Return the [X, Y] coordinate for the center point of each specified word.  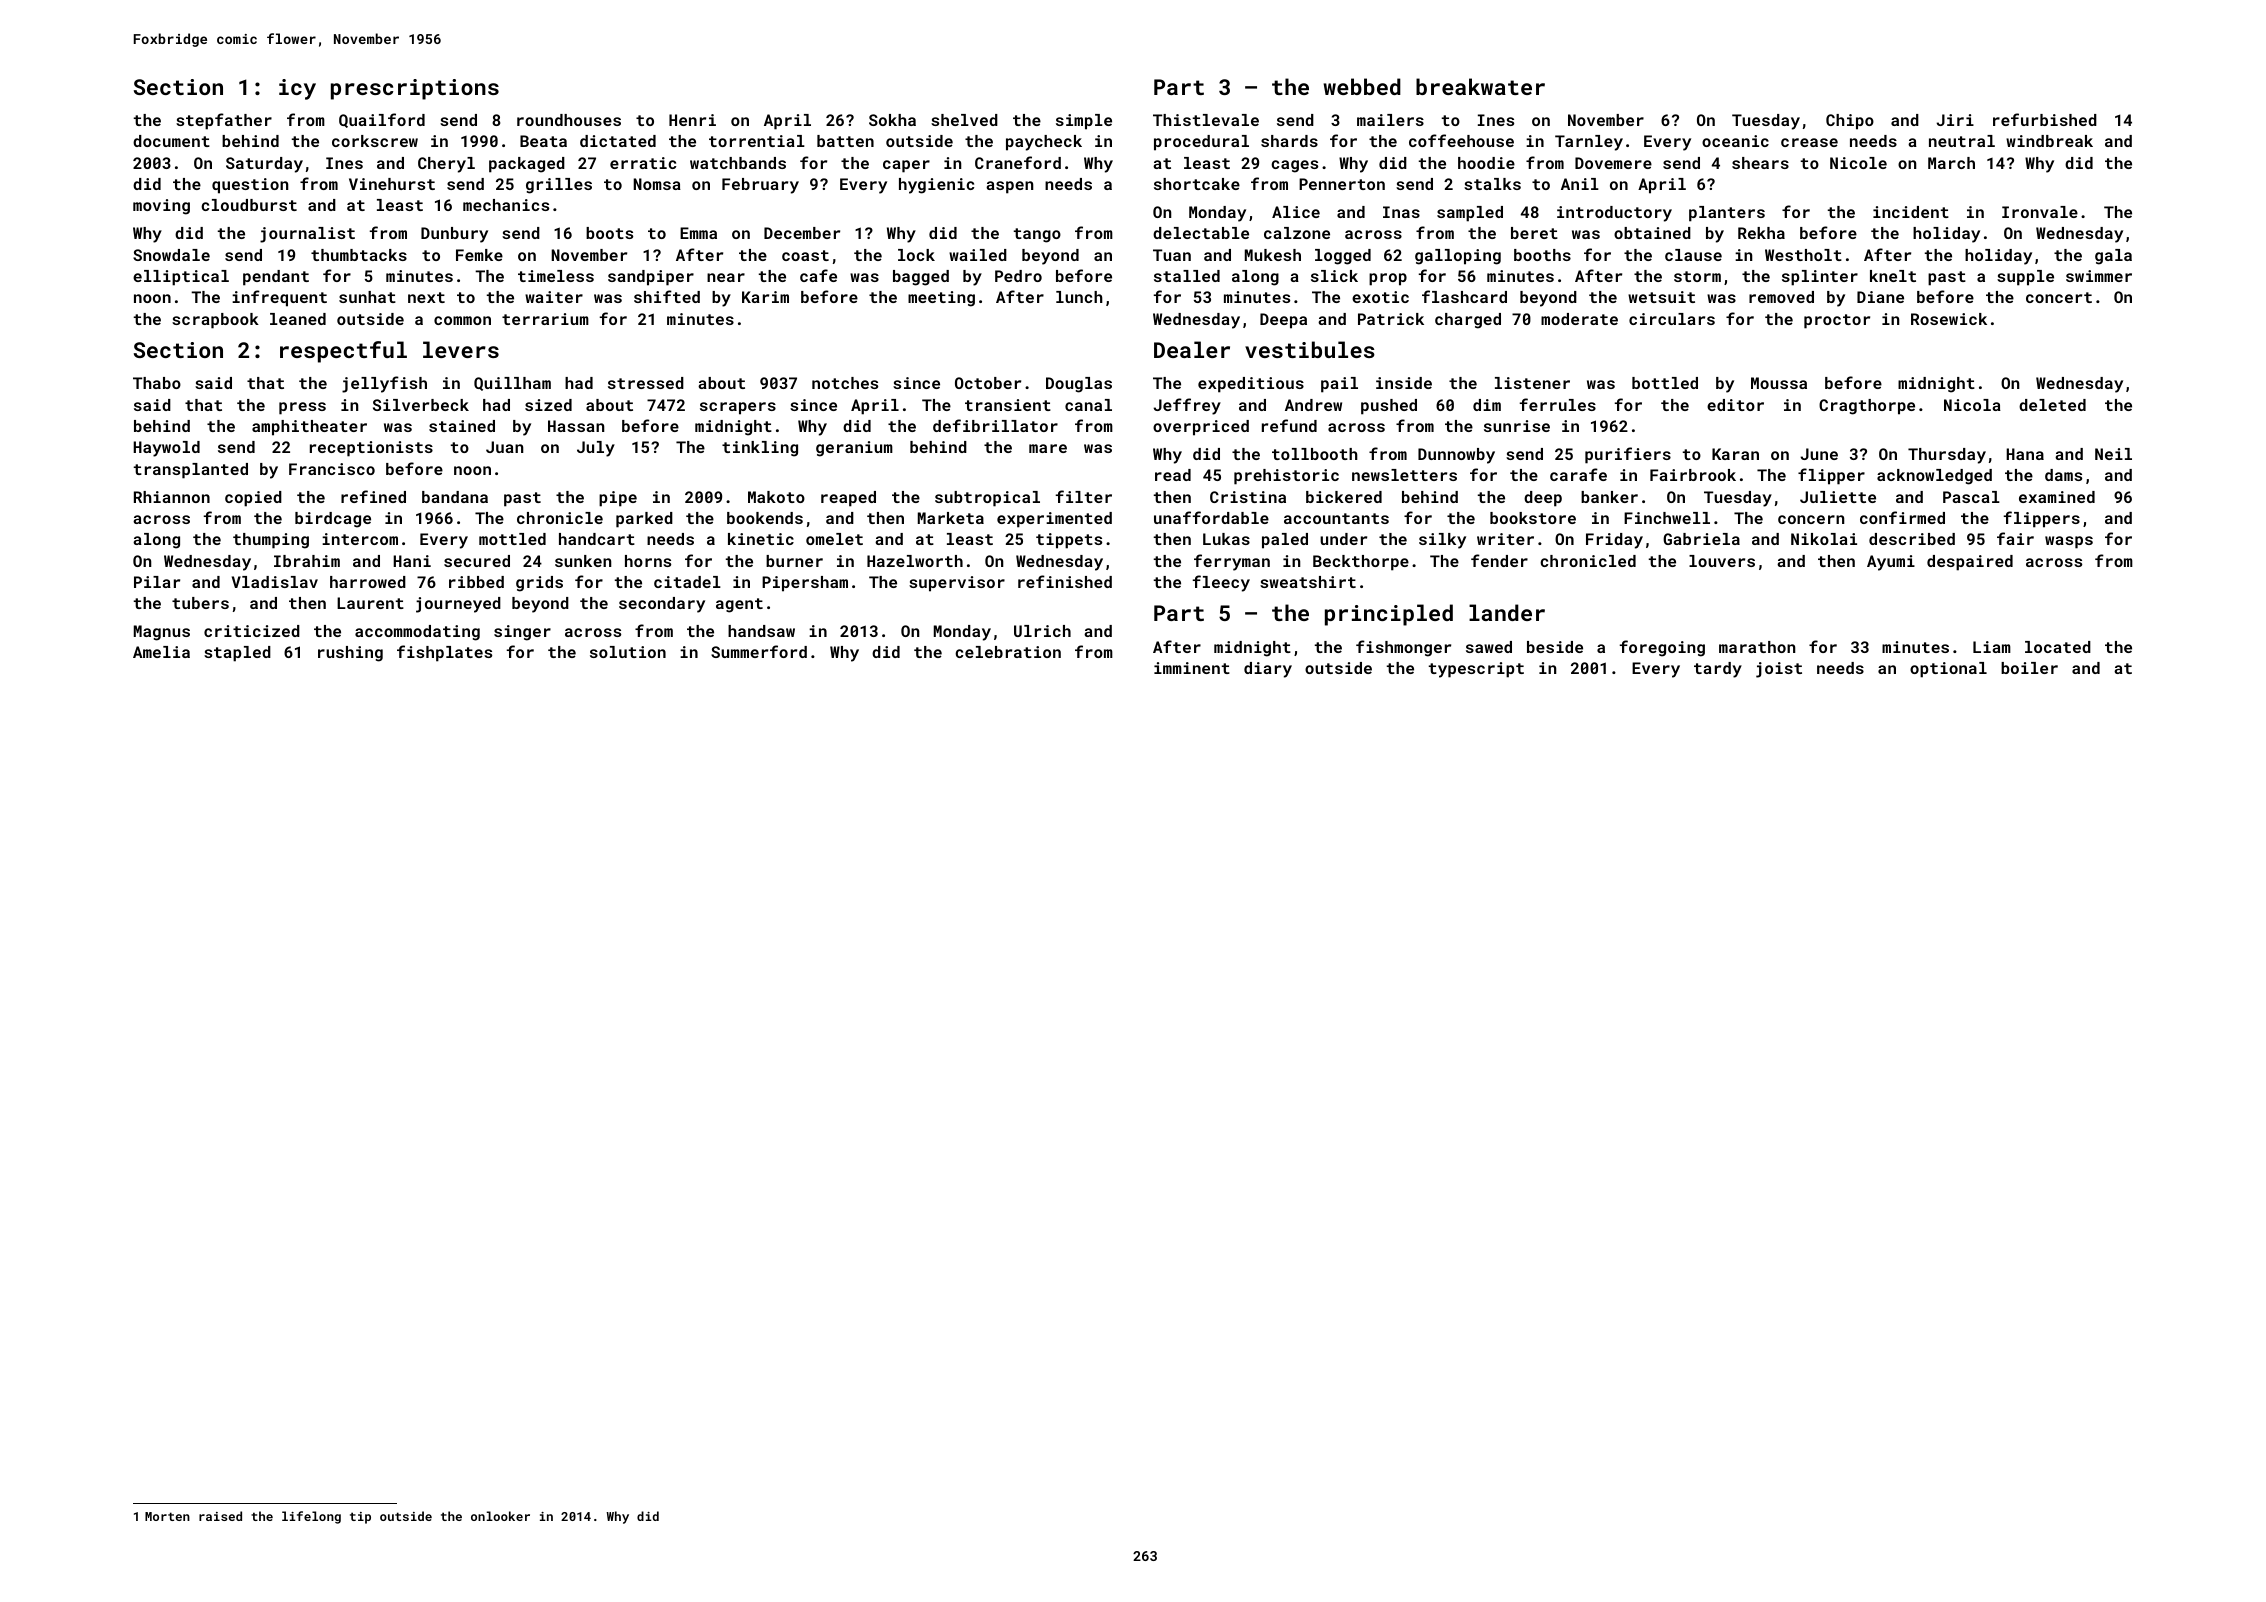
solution [628, 652]
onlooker [500, 1516]
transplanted [191, 471]
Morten [167, 1516]
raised [220, 1516]
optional [1948, 670]
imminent [1192, 668]
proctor [1837, 321]
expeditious [1251, 385]
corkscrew [375, 141]
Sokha [892, 120]
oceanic [1735, 141]
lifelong [311, 1517]
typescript [1476, 670]
